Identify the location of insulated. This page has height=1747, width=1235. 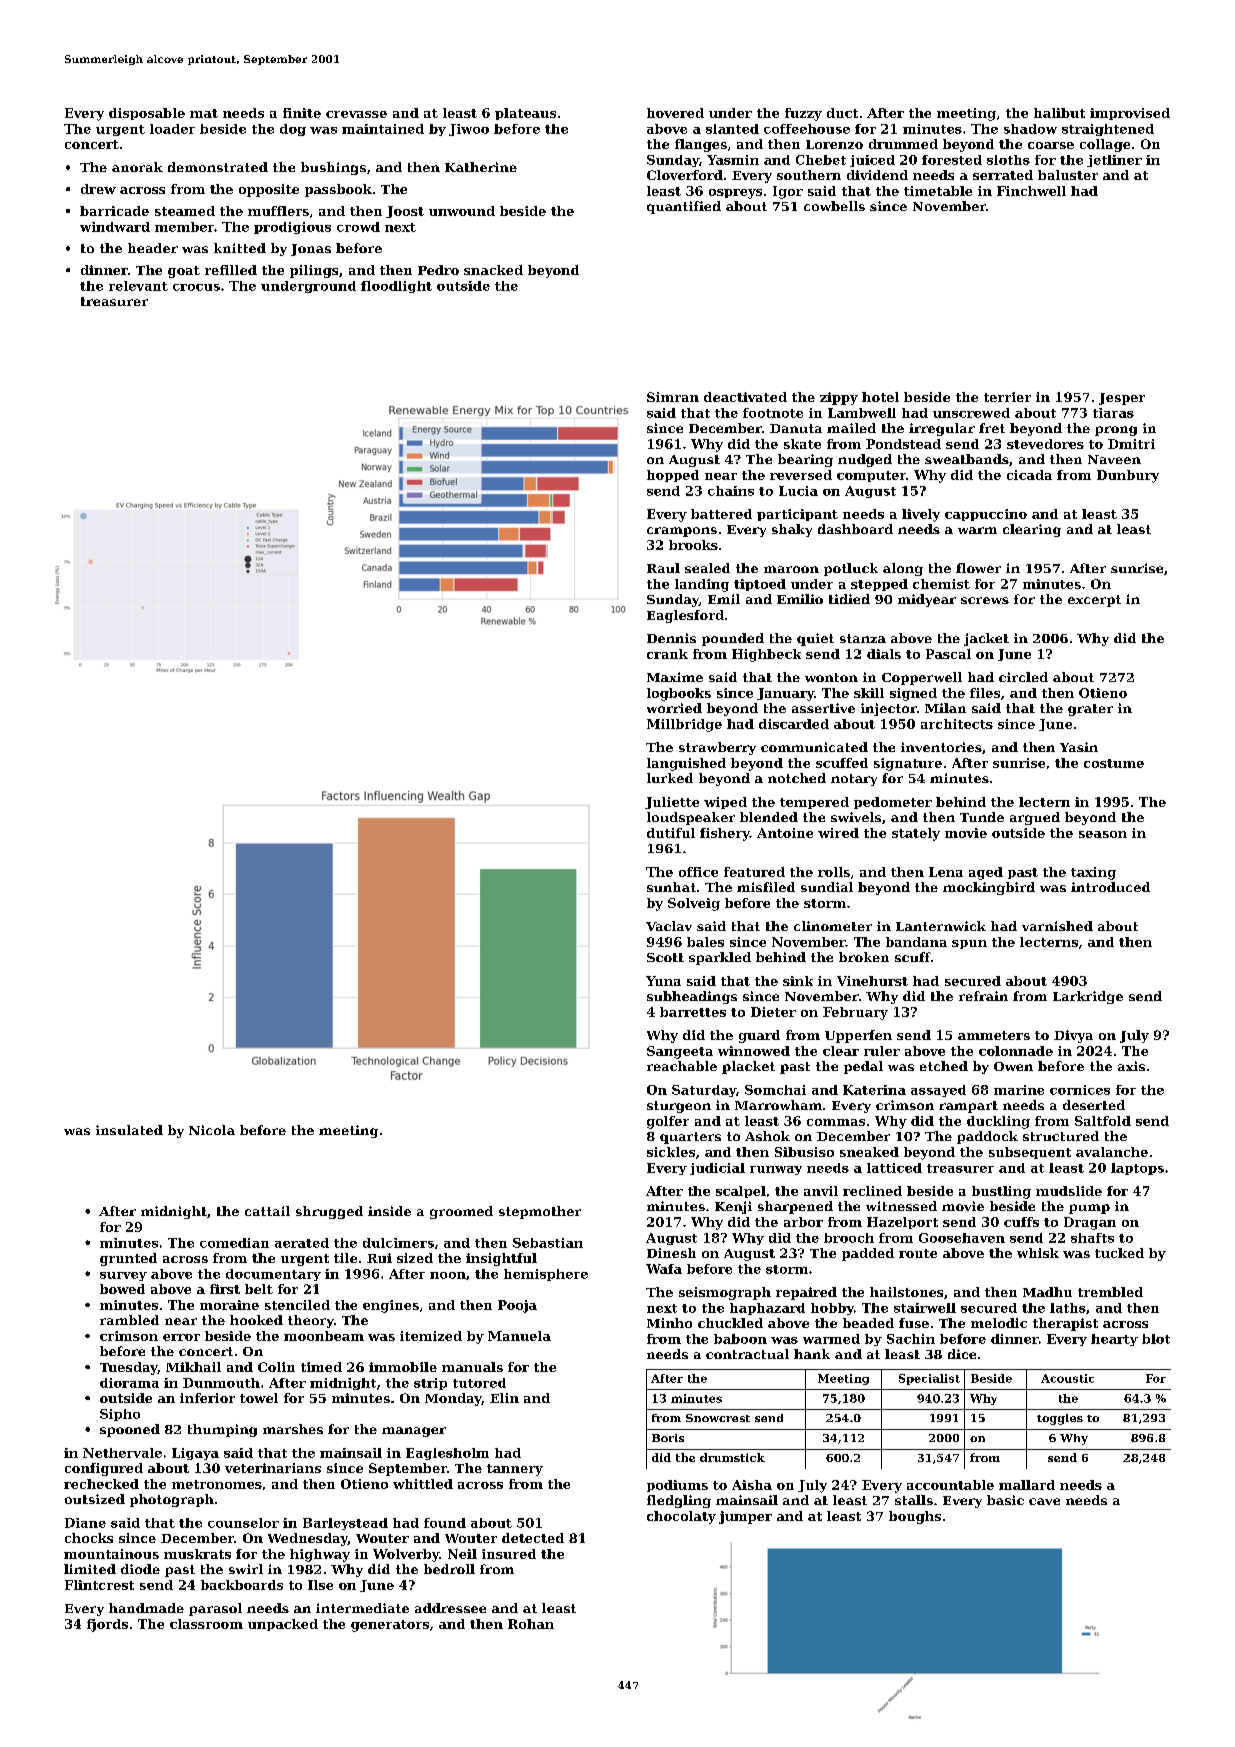
(129, 1130).
